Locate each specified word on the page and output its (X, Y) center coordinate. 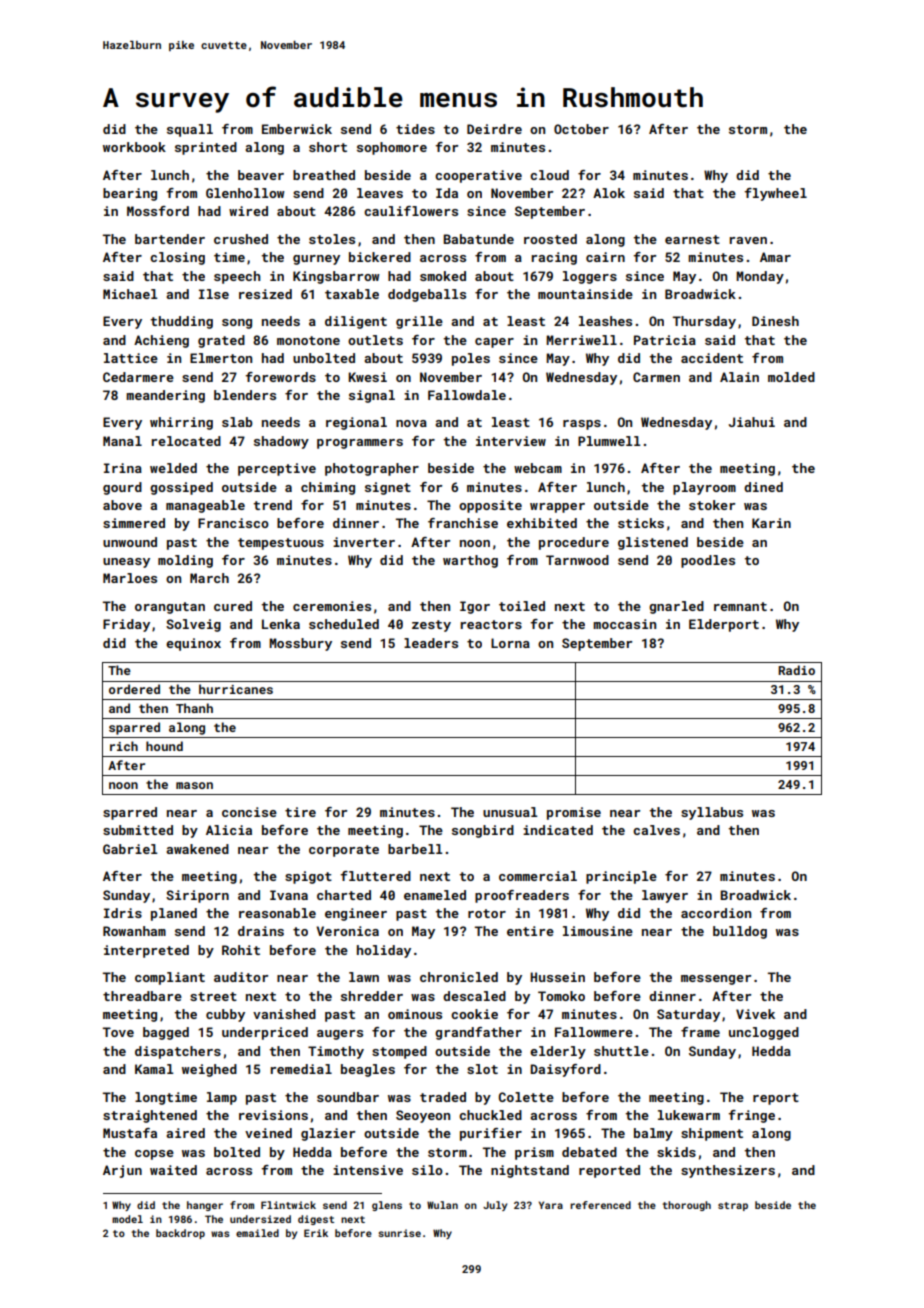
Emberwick (297, 129)
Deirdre (494, 129)
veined (268, 1133)
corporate (344, 851)
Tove (118, 1032)
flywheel (775, 194)
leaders (431, 643)
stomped (399, 1052)
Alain (739, 377)
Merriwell (581, 340)
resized (265, 294)
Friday (126, 625)
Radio (796, 670)
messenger (716, 980)
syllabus (712, 813)
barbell (415, 849)
